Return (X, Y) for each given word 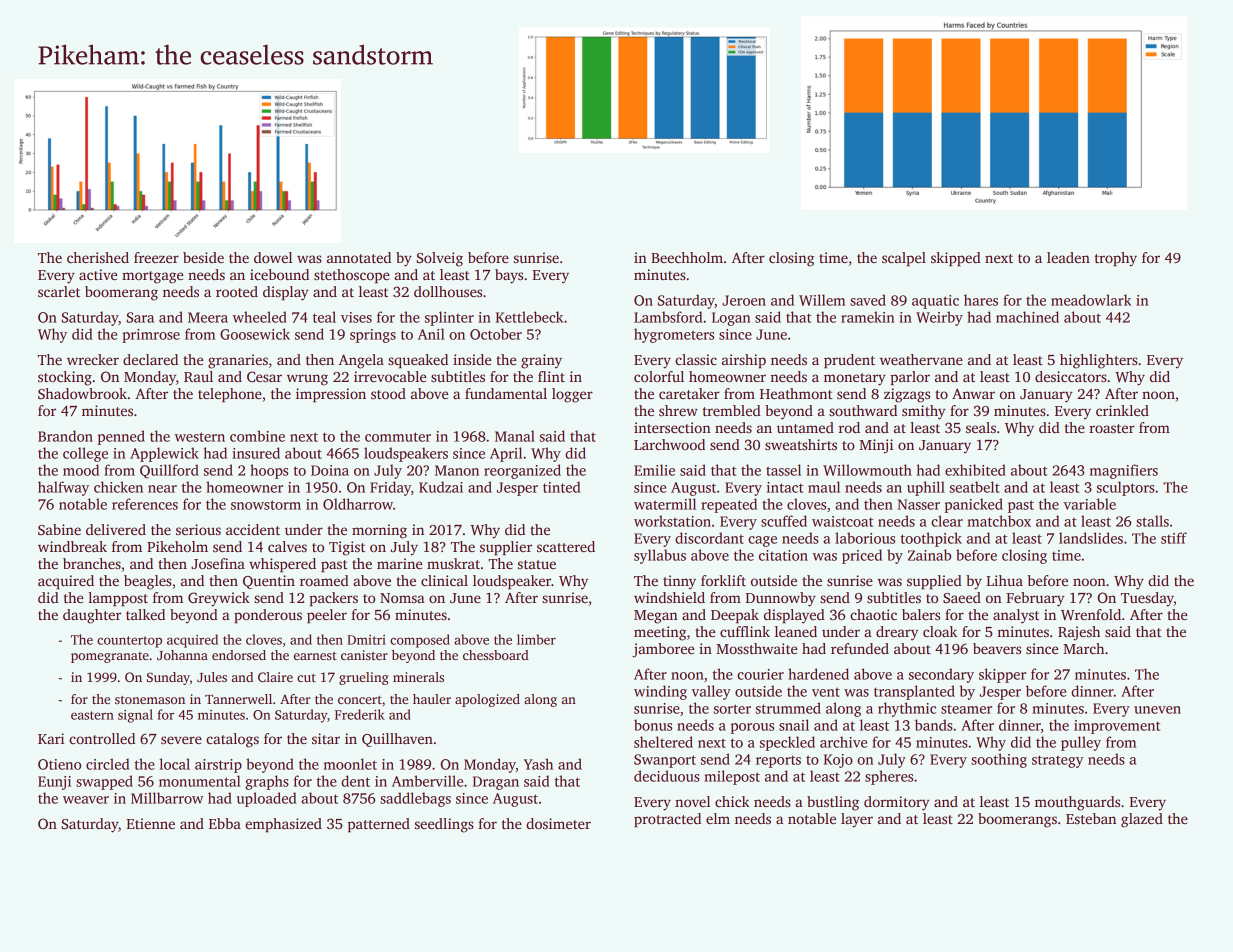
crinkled (1122, 410)
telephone (230, 395)
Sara (140, 317)
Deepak (735, 616)
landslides (1091, 538)
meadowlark (1091, 300)
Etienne (150, 823)
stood (388, 393)
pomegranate (110, 657)
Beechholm (687, 257)
